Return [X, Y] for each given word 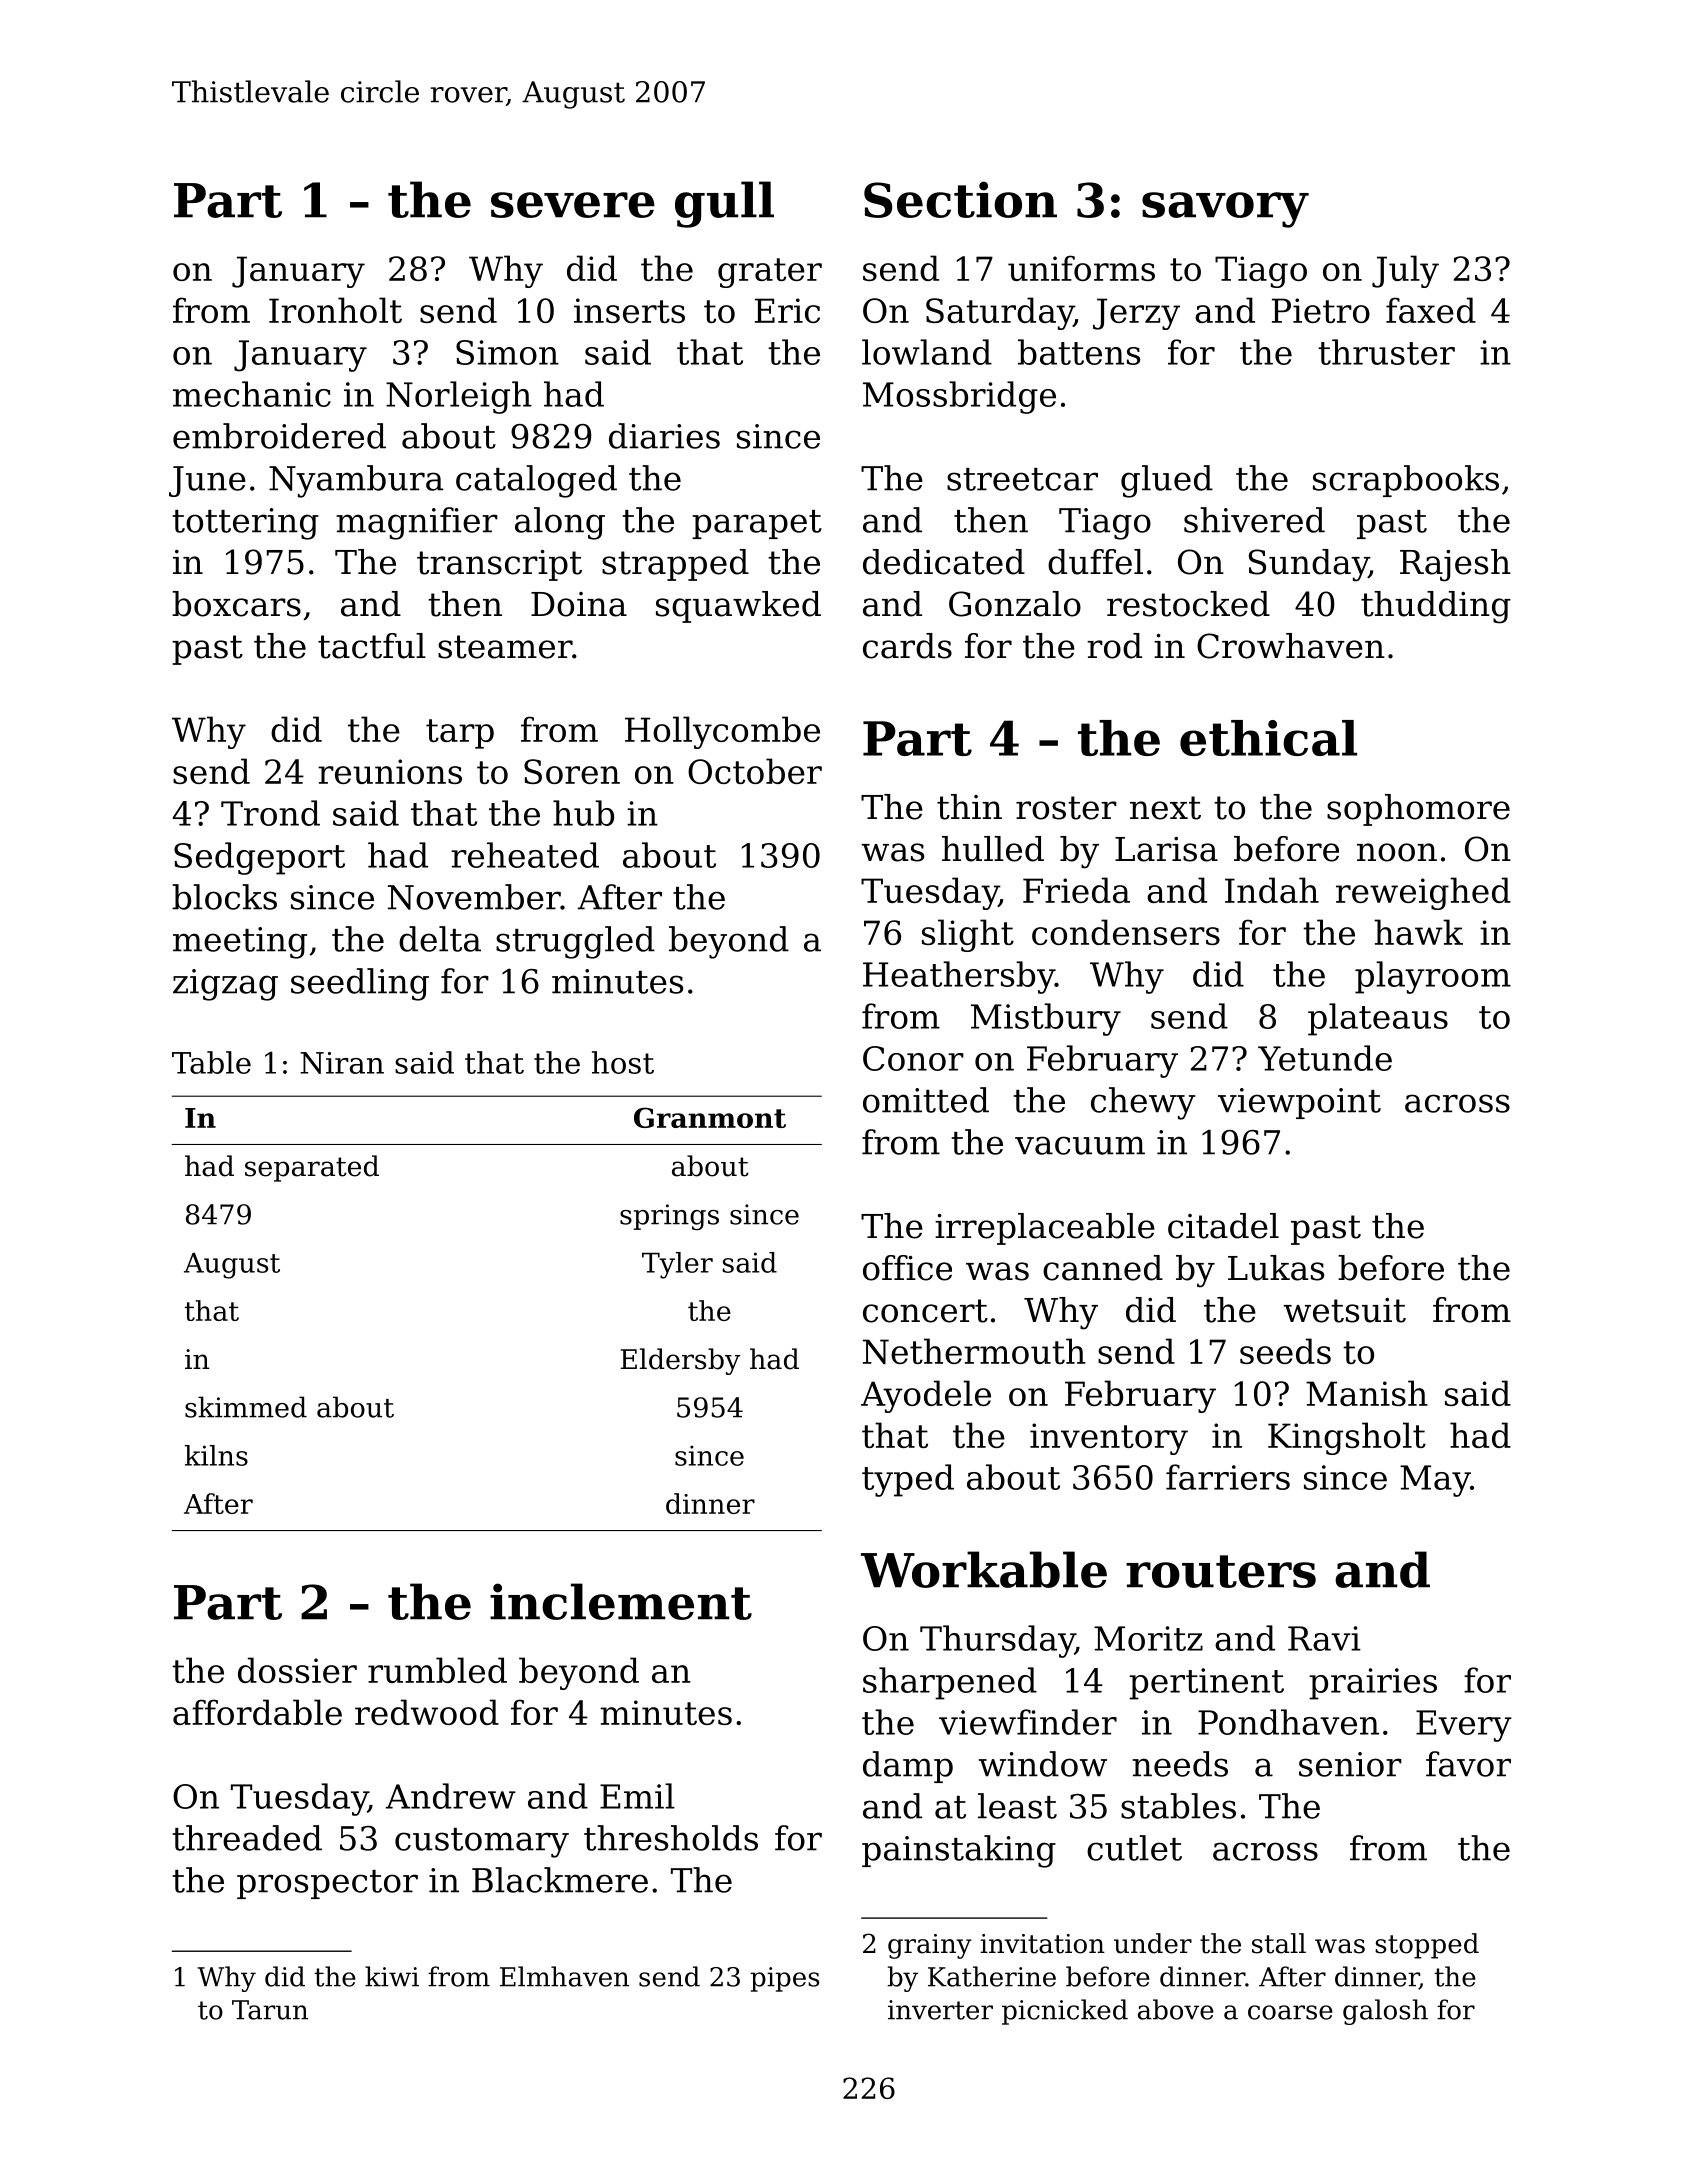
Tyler [677, 1265]
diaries [664, 436]
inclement [621, 1601]
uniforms [1081, 268]
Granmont [710, 1117]
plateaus [1378, 1019]
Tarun [270, 2010]
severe [573, 205]
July [1405, 271]
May [1435, 1481]
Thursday [997, 1641]
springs [669, 1217]
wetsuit [1345, 1310]
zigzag [225, 985]
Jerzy [1136, 314]
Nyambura [356, 481]
